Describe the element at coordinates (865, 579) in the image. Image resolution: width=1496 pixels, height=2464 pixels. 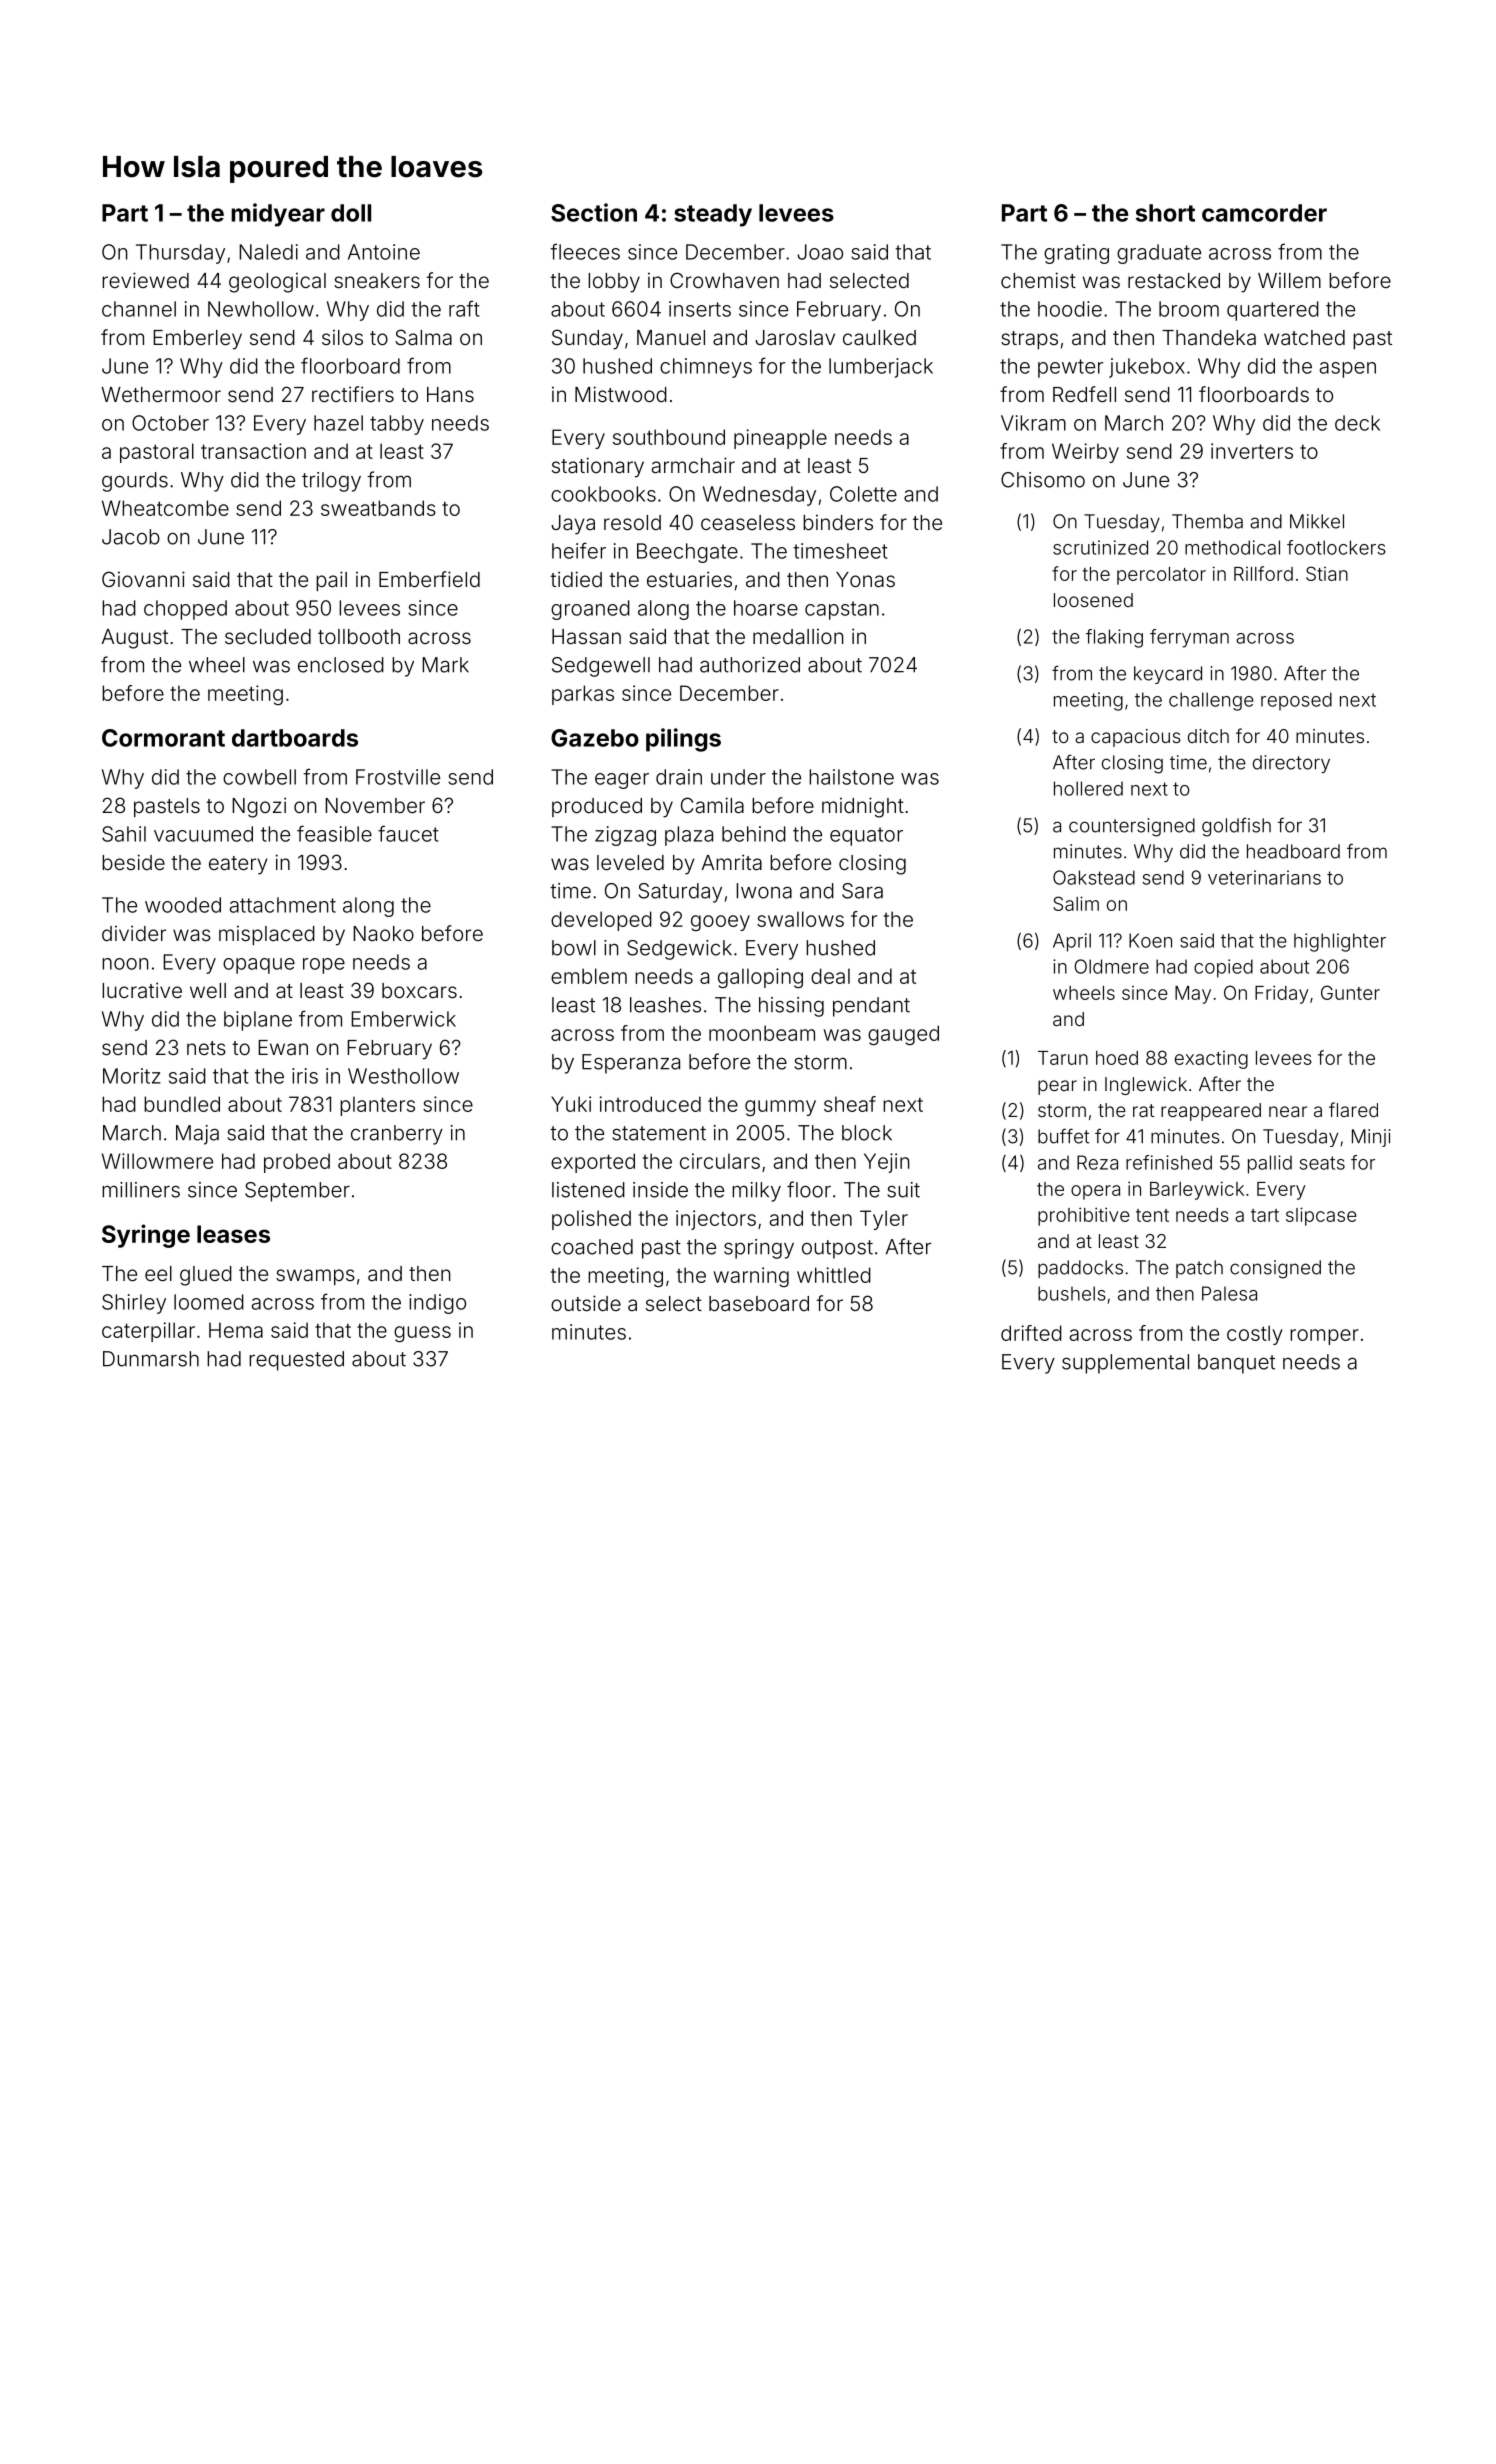
I see `Yonas` at that location.
